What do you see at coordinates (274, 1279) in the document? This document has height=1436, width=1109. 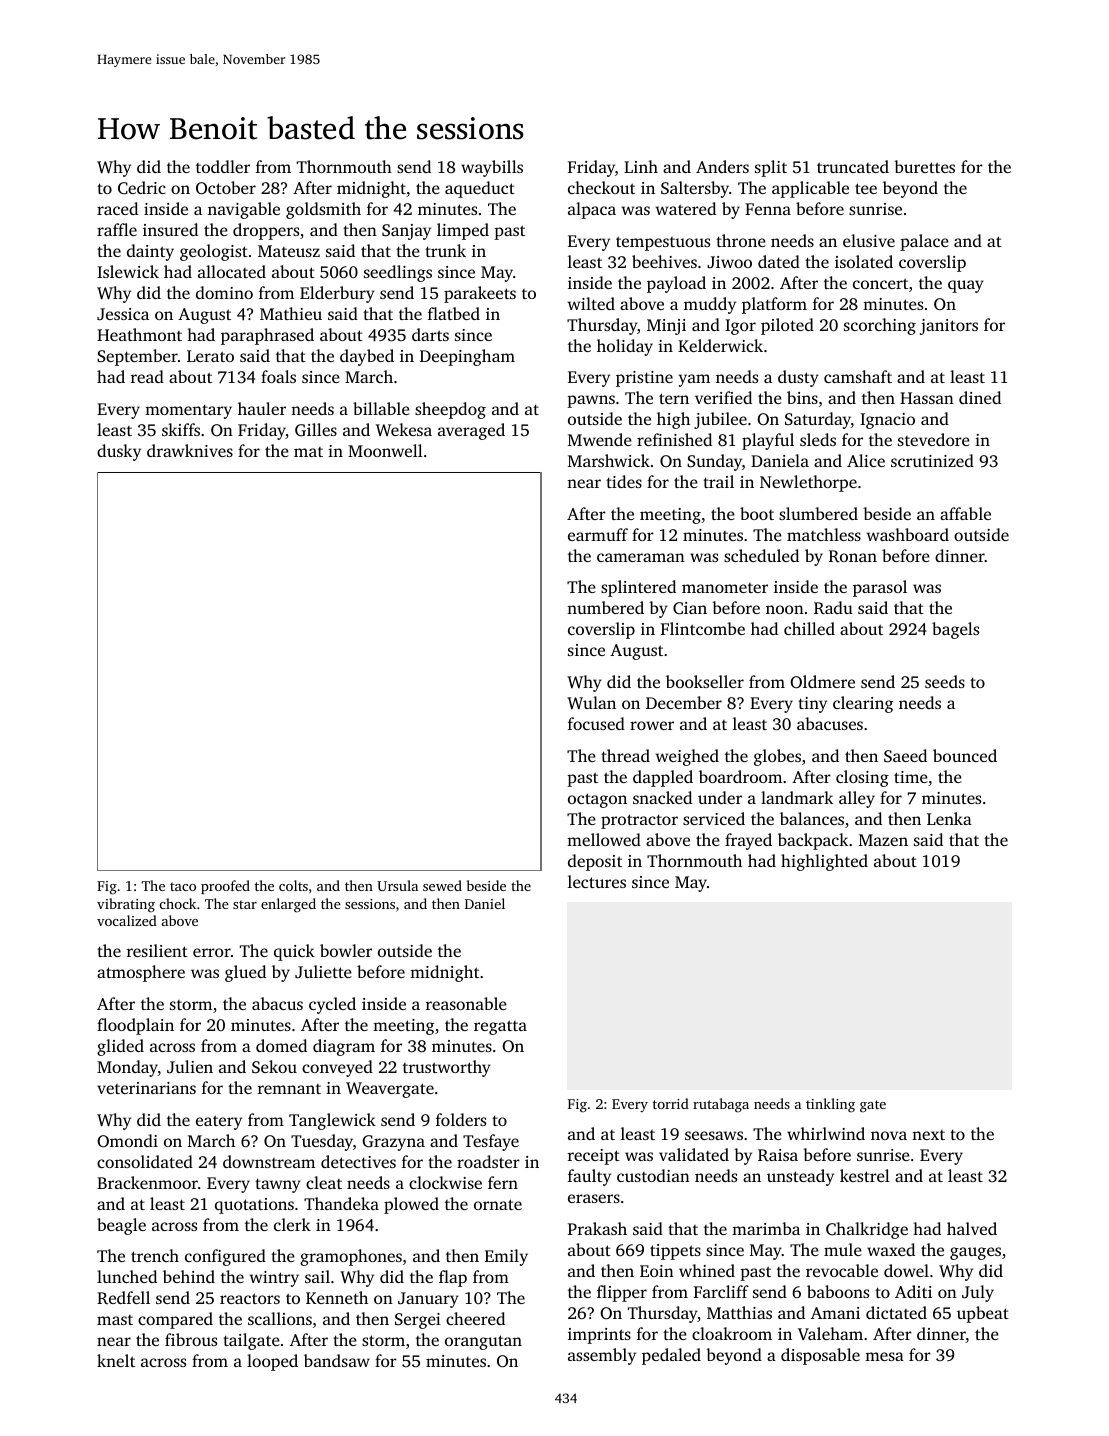 I see `wintry` at bounding box center [274, 1279].
